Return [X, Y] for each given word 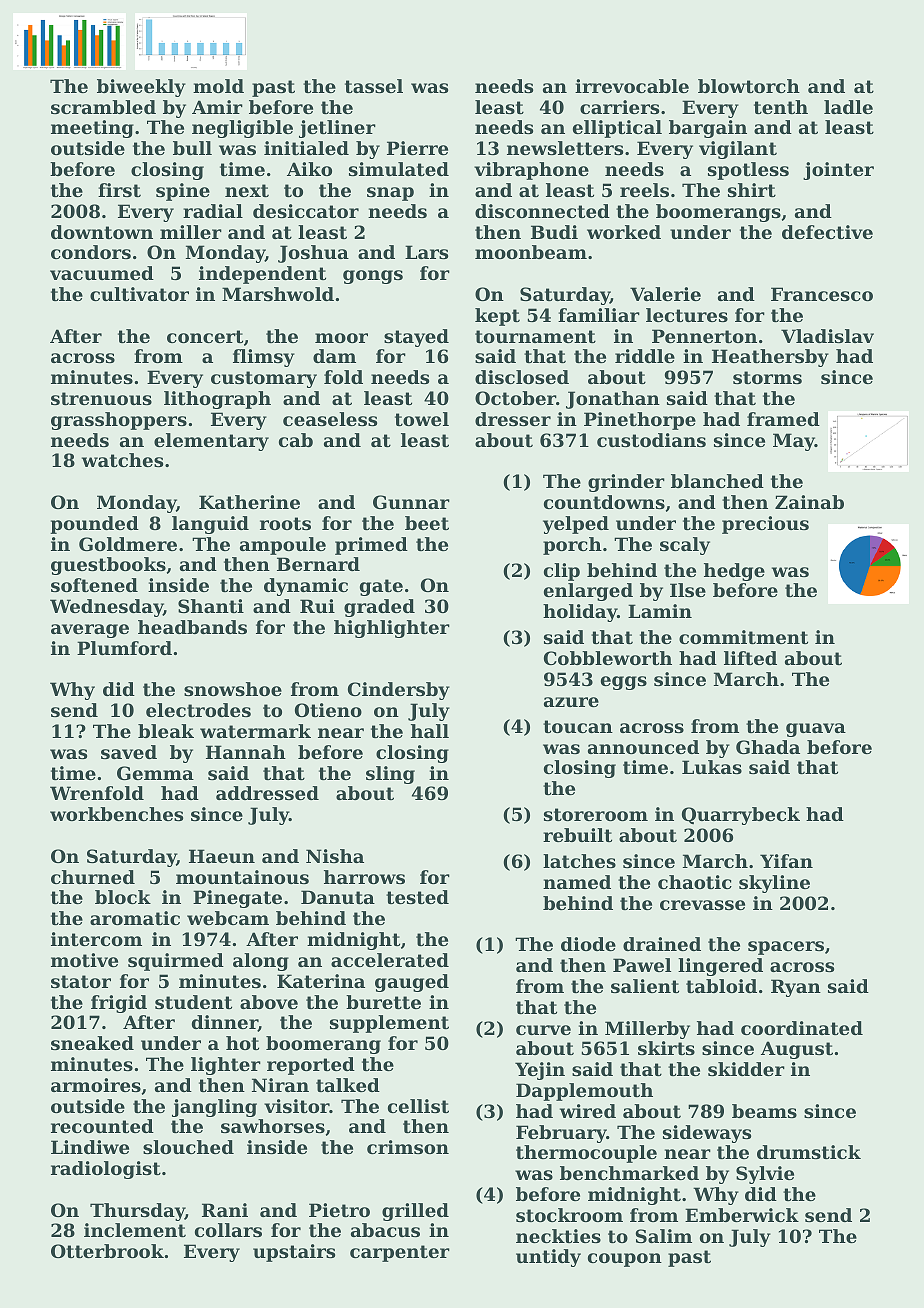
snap [390, 194]
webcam [228, 918]
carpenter [400, 1253]
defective [827, 232]
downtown [102, 232]
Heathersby [770, 358]
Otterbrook [107, 1251]
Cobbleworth [608, 658]
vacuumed [102, 273]
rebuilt [577, 835]
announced [643, 747]
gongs [373, 277]
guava [816, 730]
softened [94, 585]
